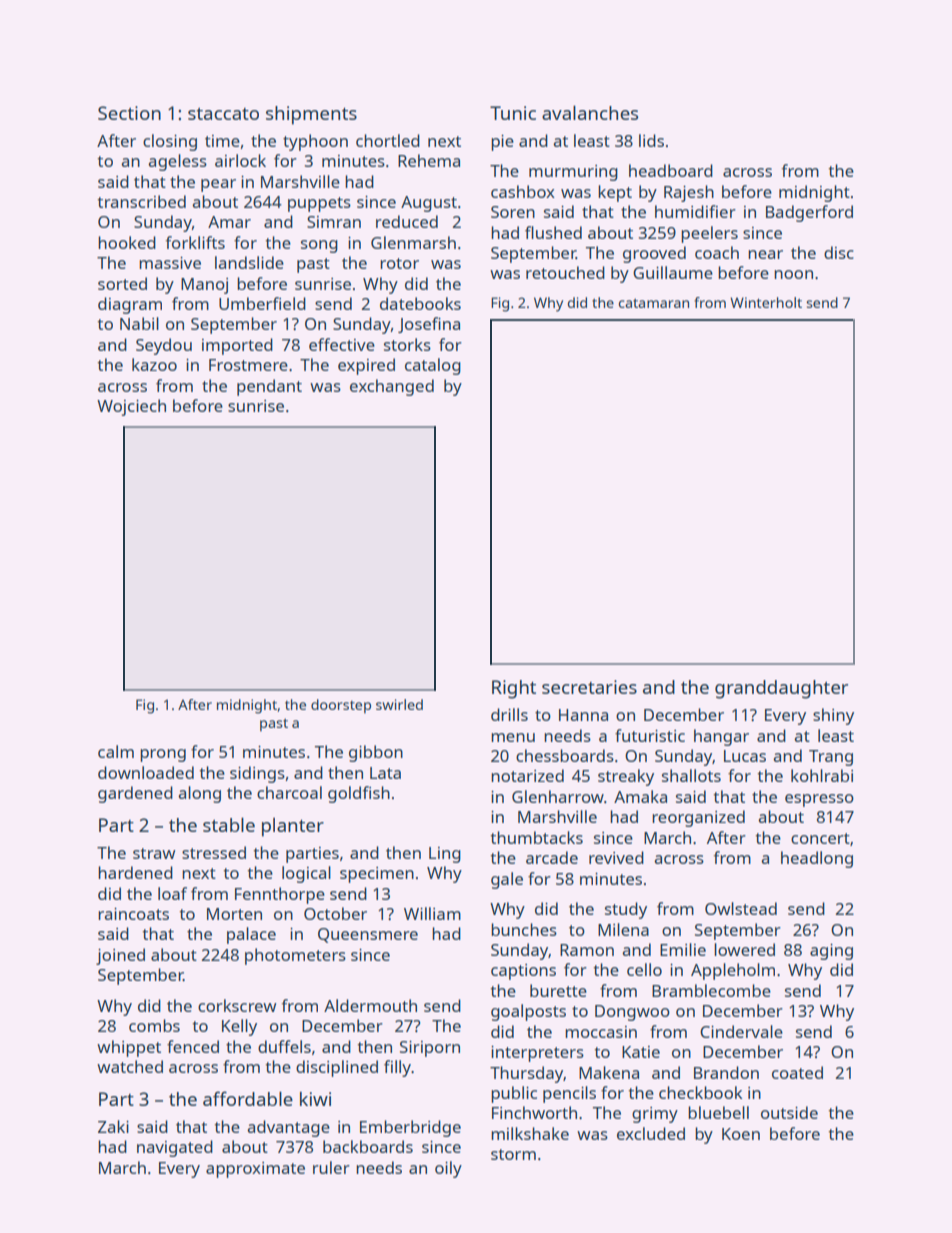 This screenshot has height=1233, width=952. What do you see at coordinates (129, 113) in the screenshot?
I see `Section` at bounding box center [129, 113].
